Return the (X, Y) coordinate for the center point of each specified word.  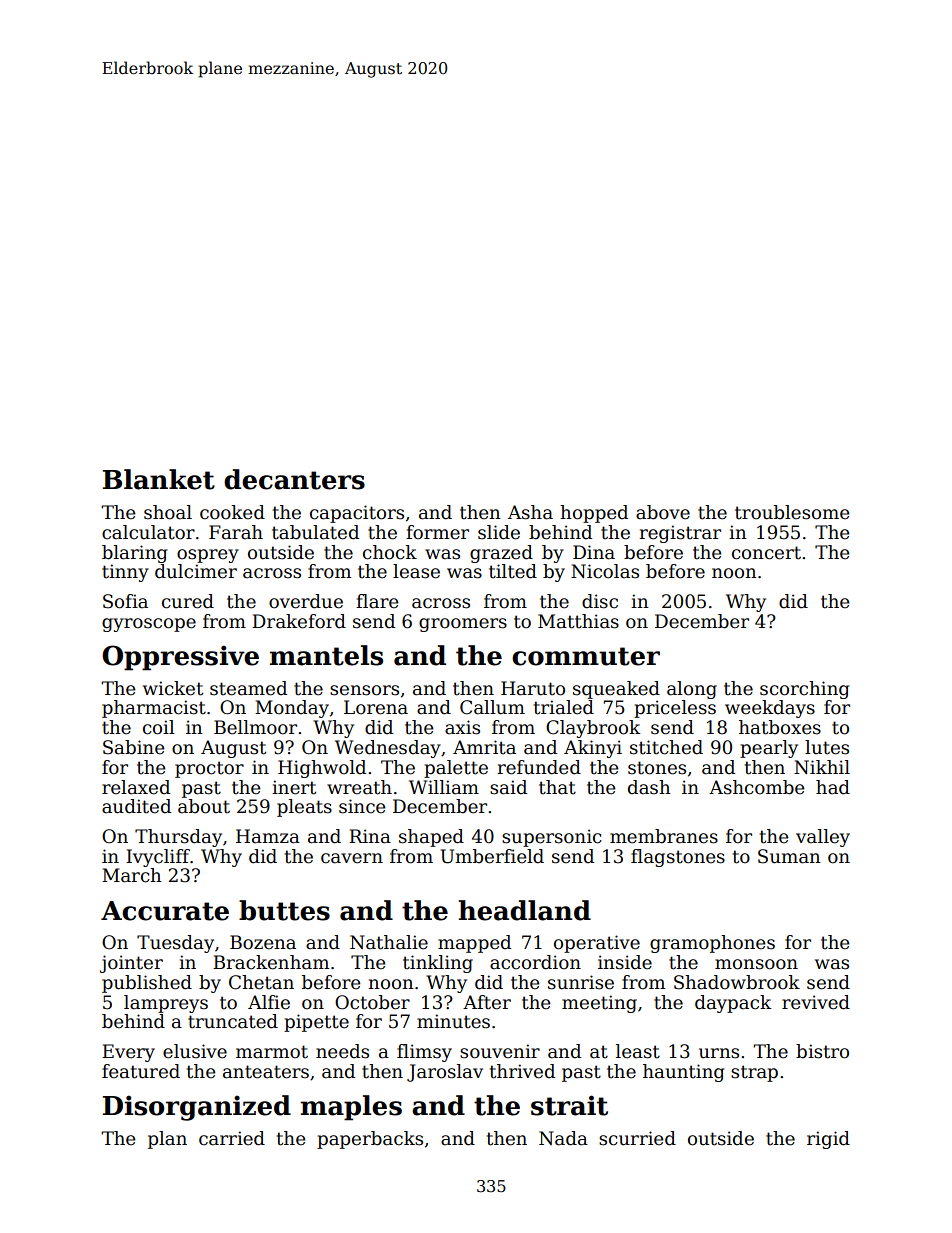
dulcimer (196, 571)
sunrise (581, 982)
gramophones (712, 944)
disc (600, 601)
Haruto (533, 688)
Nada (563, 1138)
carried (232, 1138)
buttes (284, 910)
